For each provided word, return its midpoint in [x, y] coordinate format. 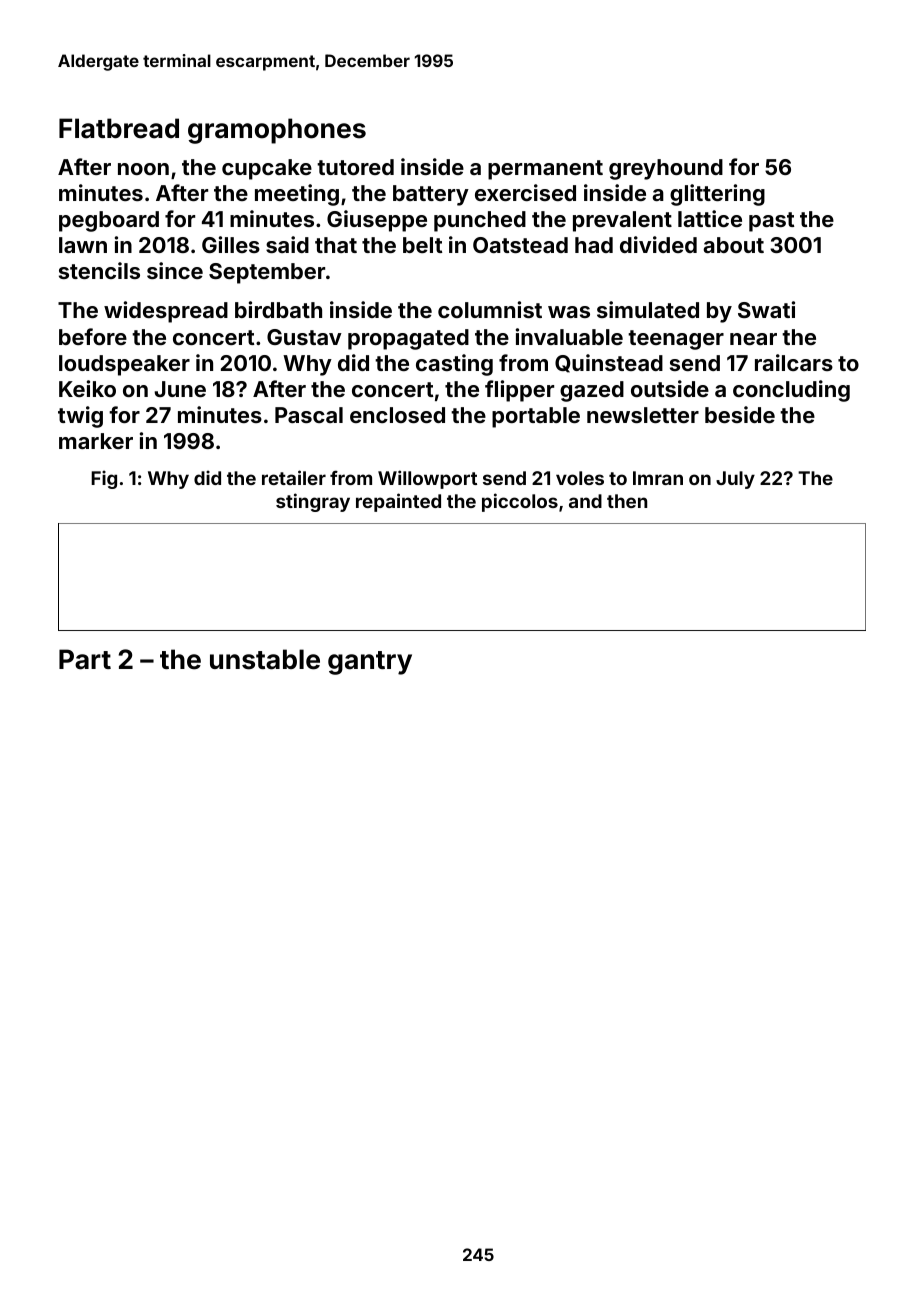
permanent [545, 170]
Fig [104, 479]
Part [85, 659]
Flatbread [119, 128]
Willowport [427, 479]
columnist [490, 309]
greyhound [666, 169]
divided [658, 244]
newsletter [643, 415]
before [93, 336]
